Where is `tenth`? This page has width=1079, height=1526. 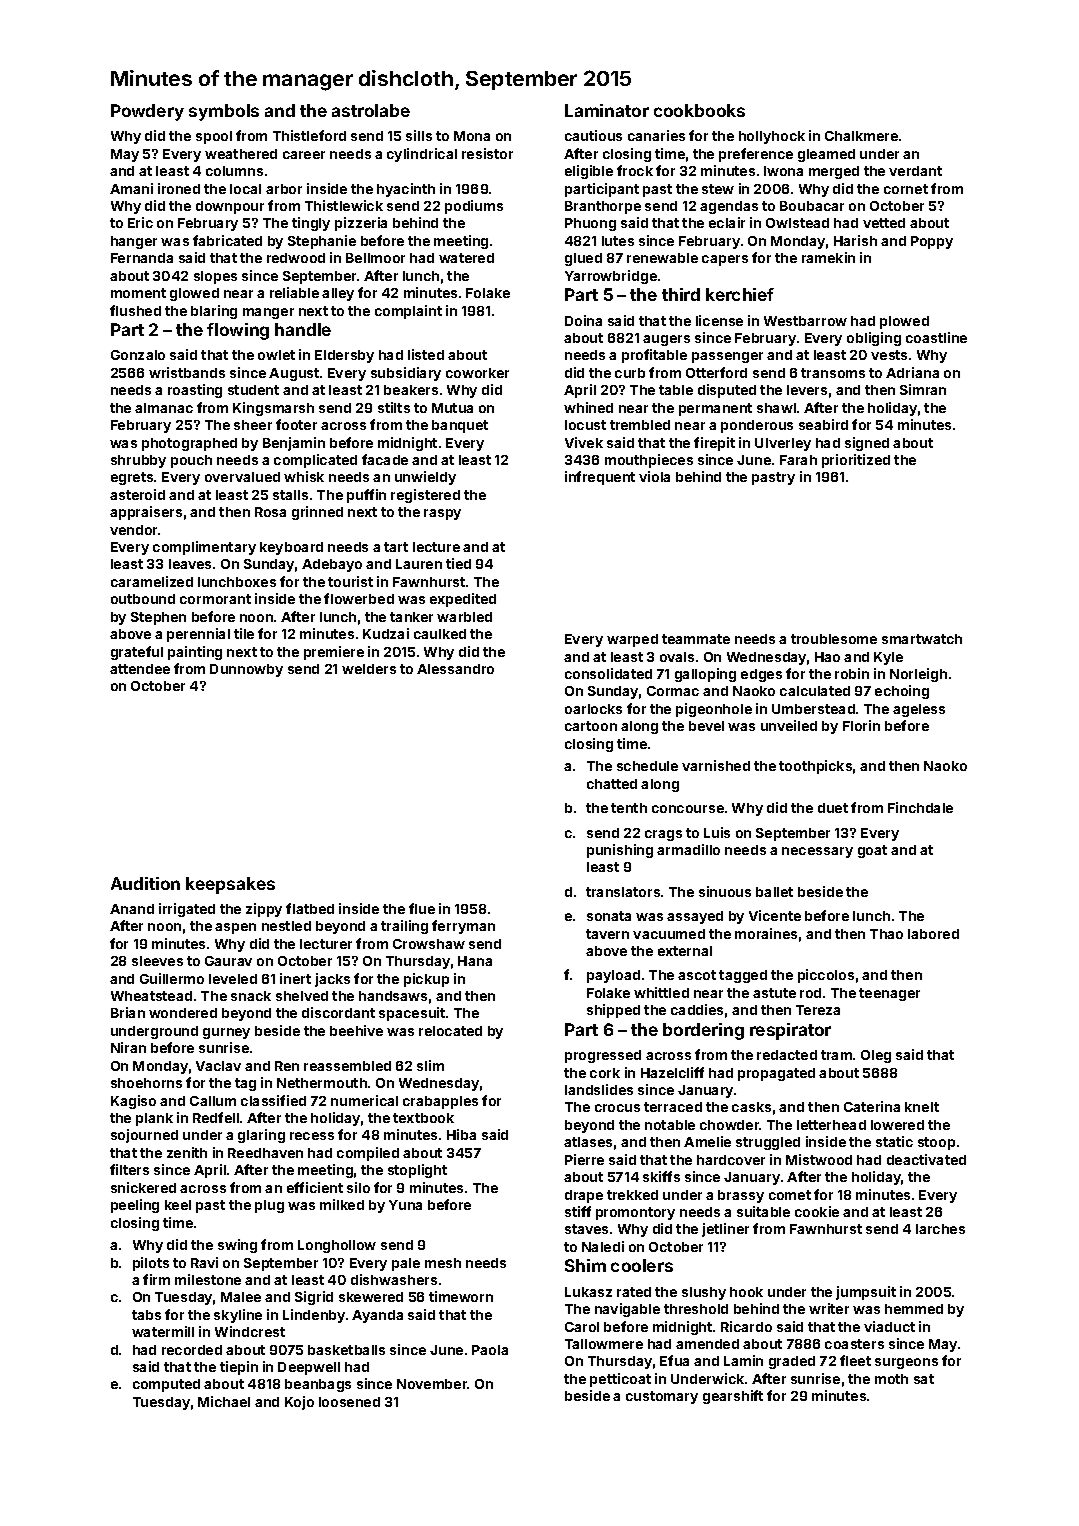
tenth is located at coordinates (629, 808).
